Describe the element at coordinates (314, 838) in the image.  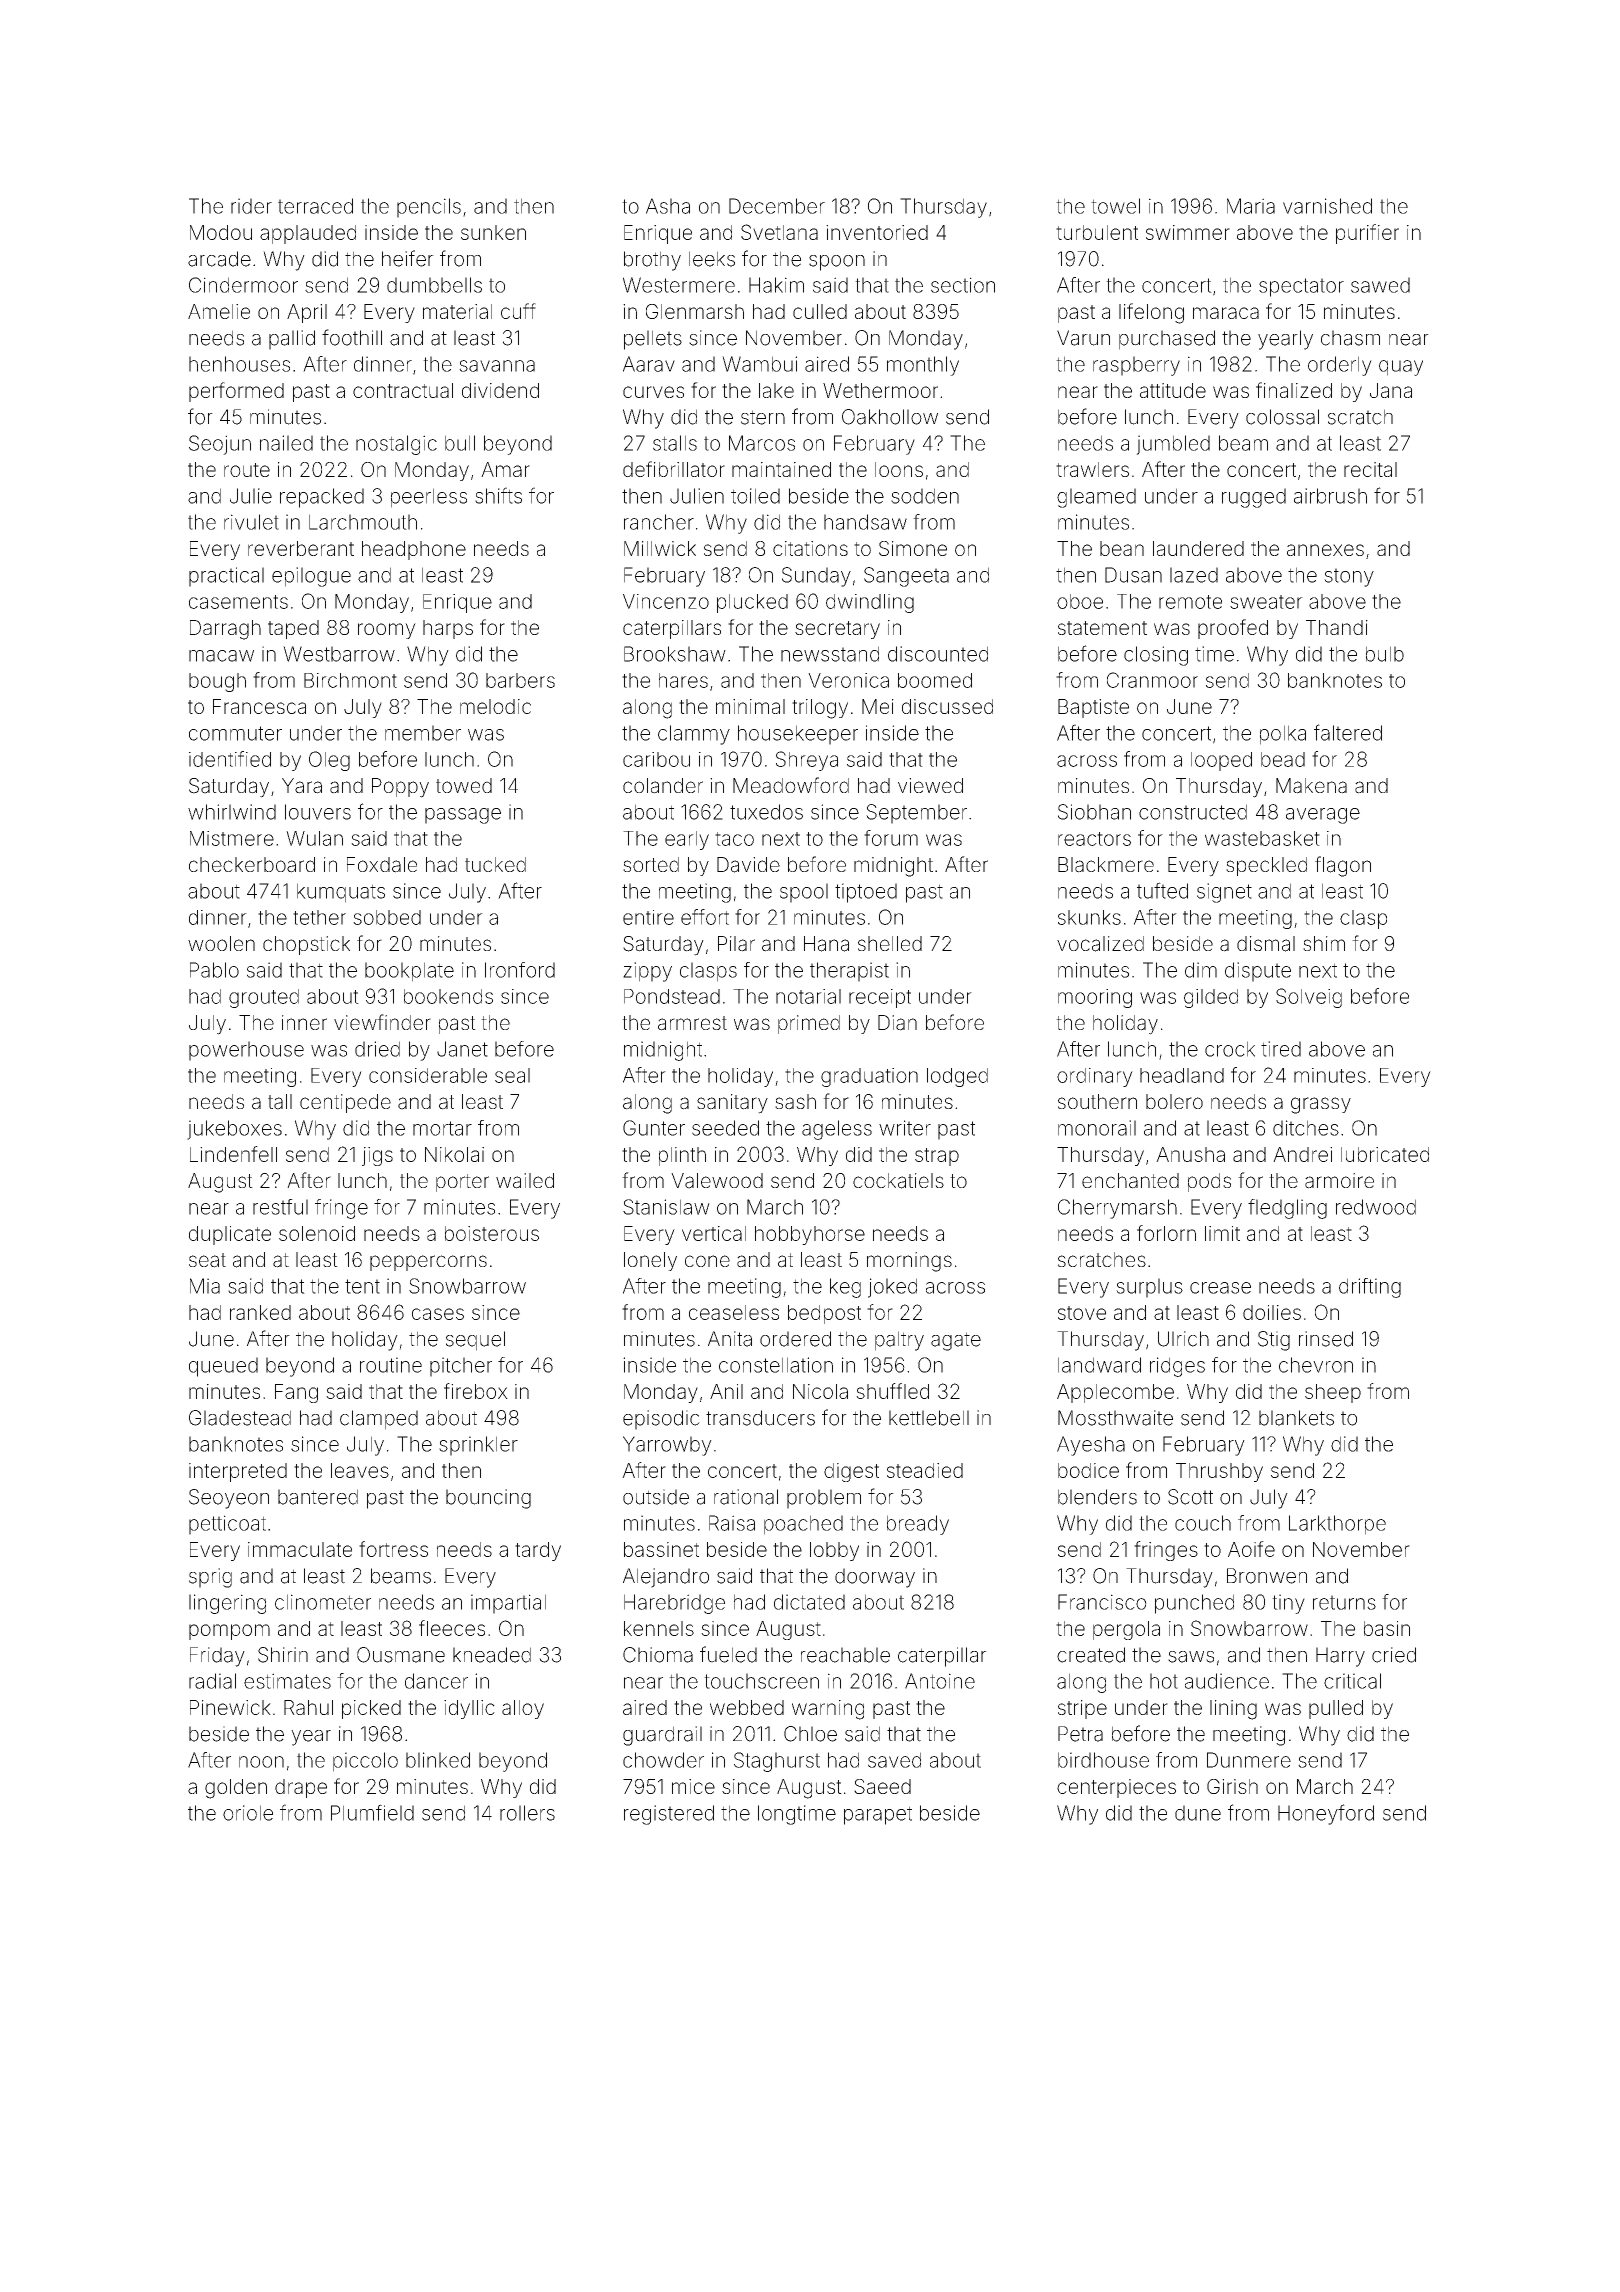
I see `Wulan` at that location.
